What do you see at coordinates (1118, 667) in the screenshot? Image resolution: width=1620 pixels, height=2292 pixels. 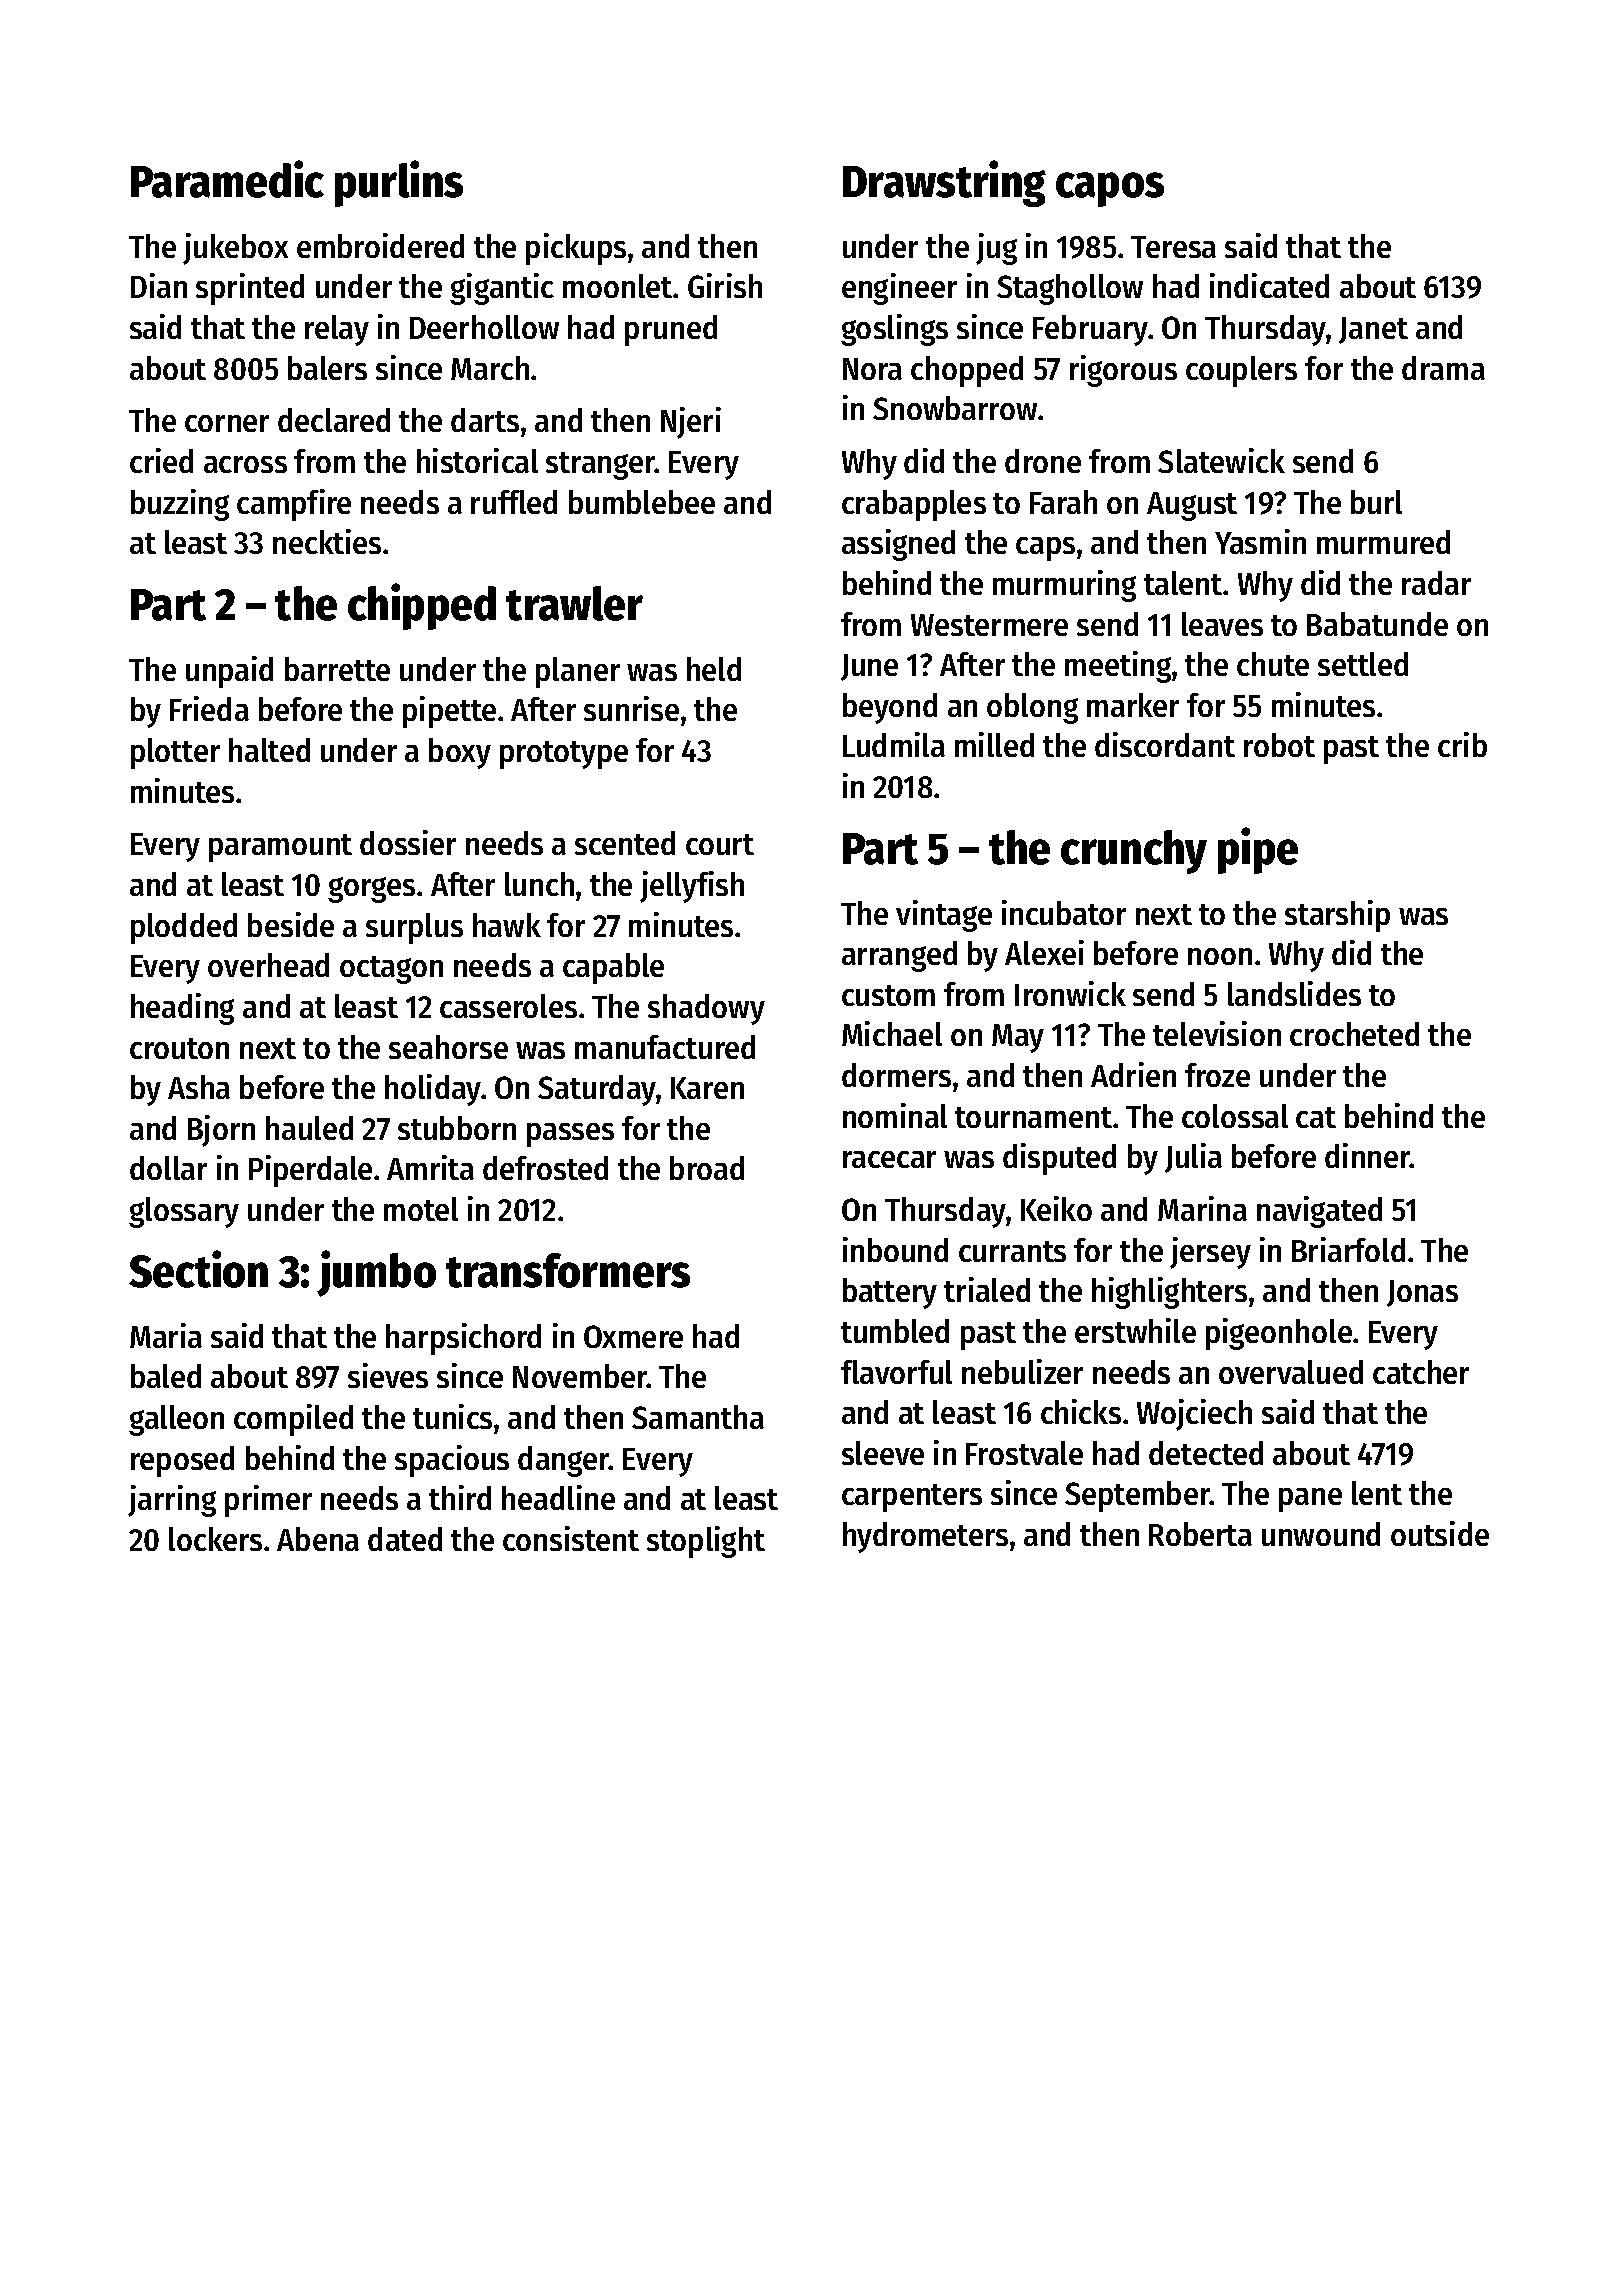 I see `meeting` at bounding box center [1118, 667].
